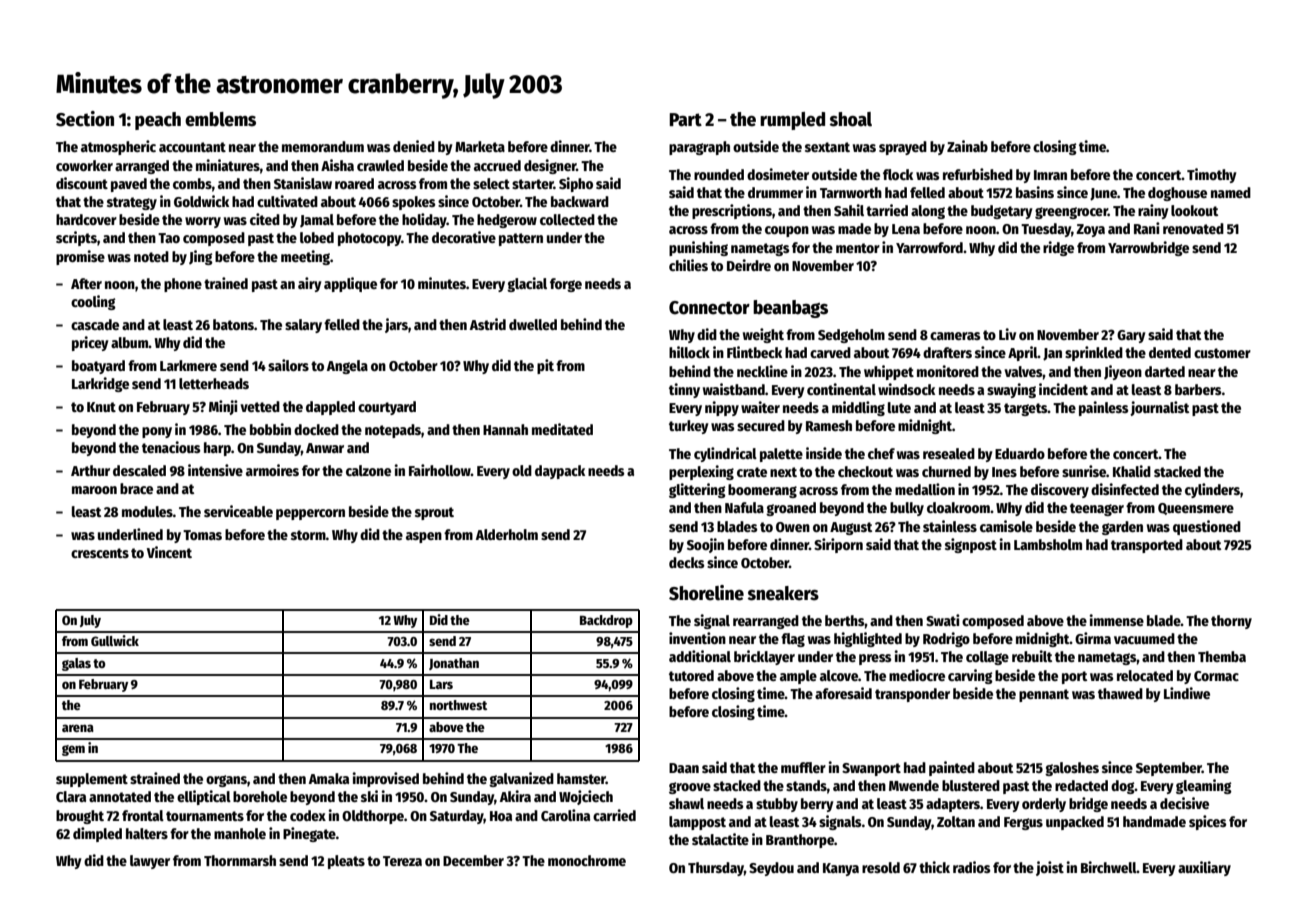 This image has height=924, width=1308. I want to click on galas, so click(76, 664).
